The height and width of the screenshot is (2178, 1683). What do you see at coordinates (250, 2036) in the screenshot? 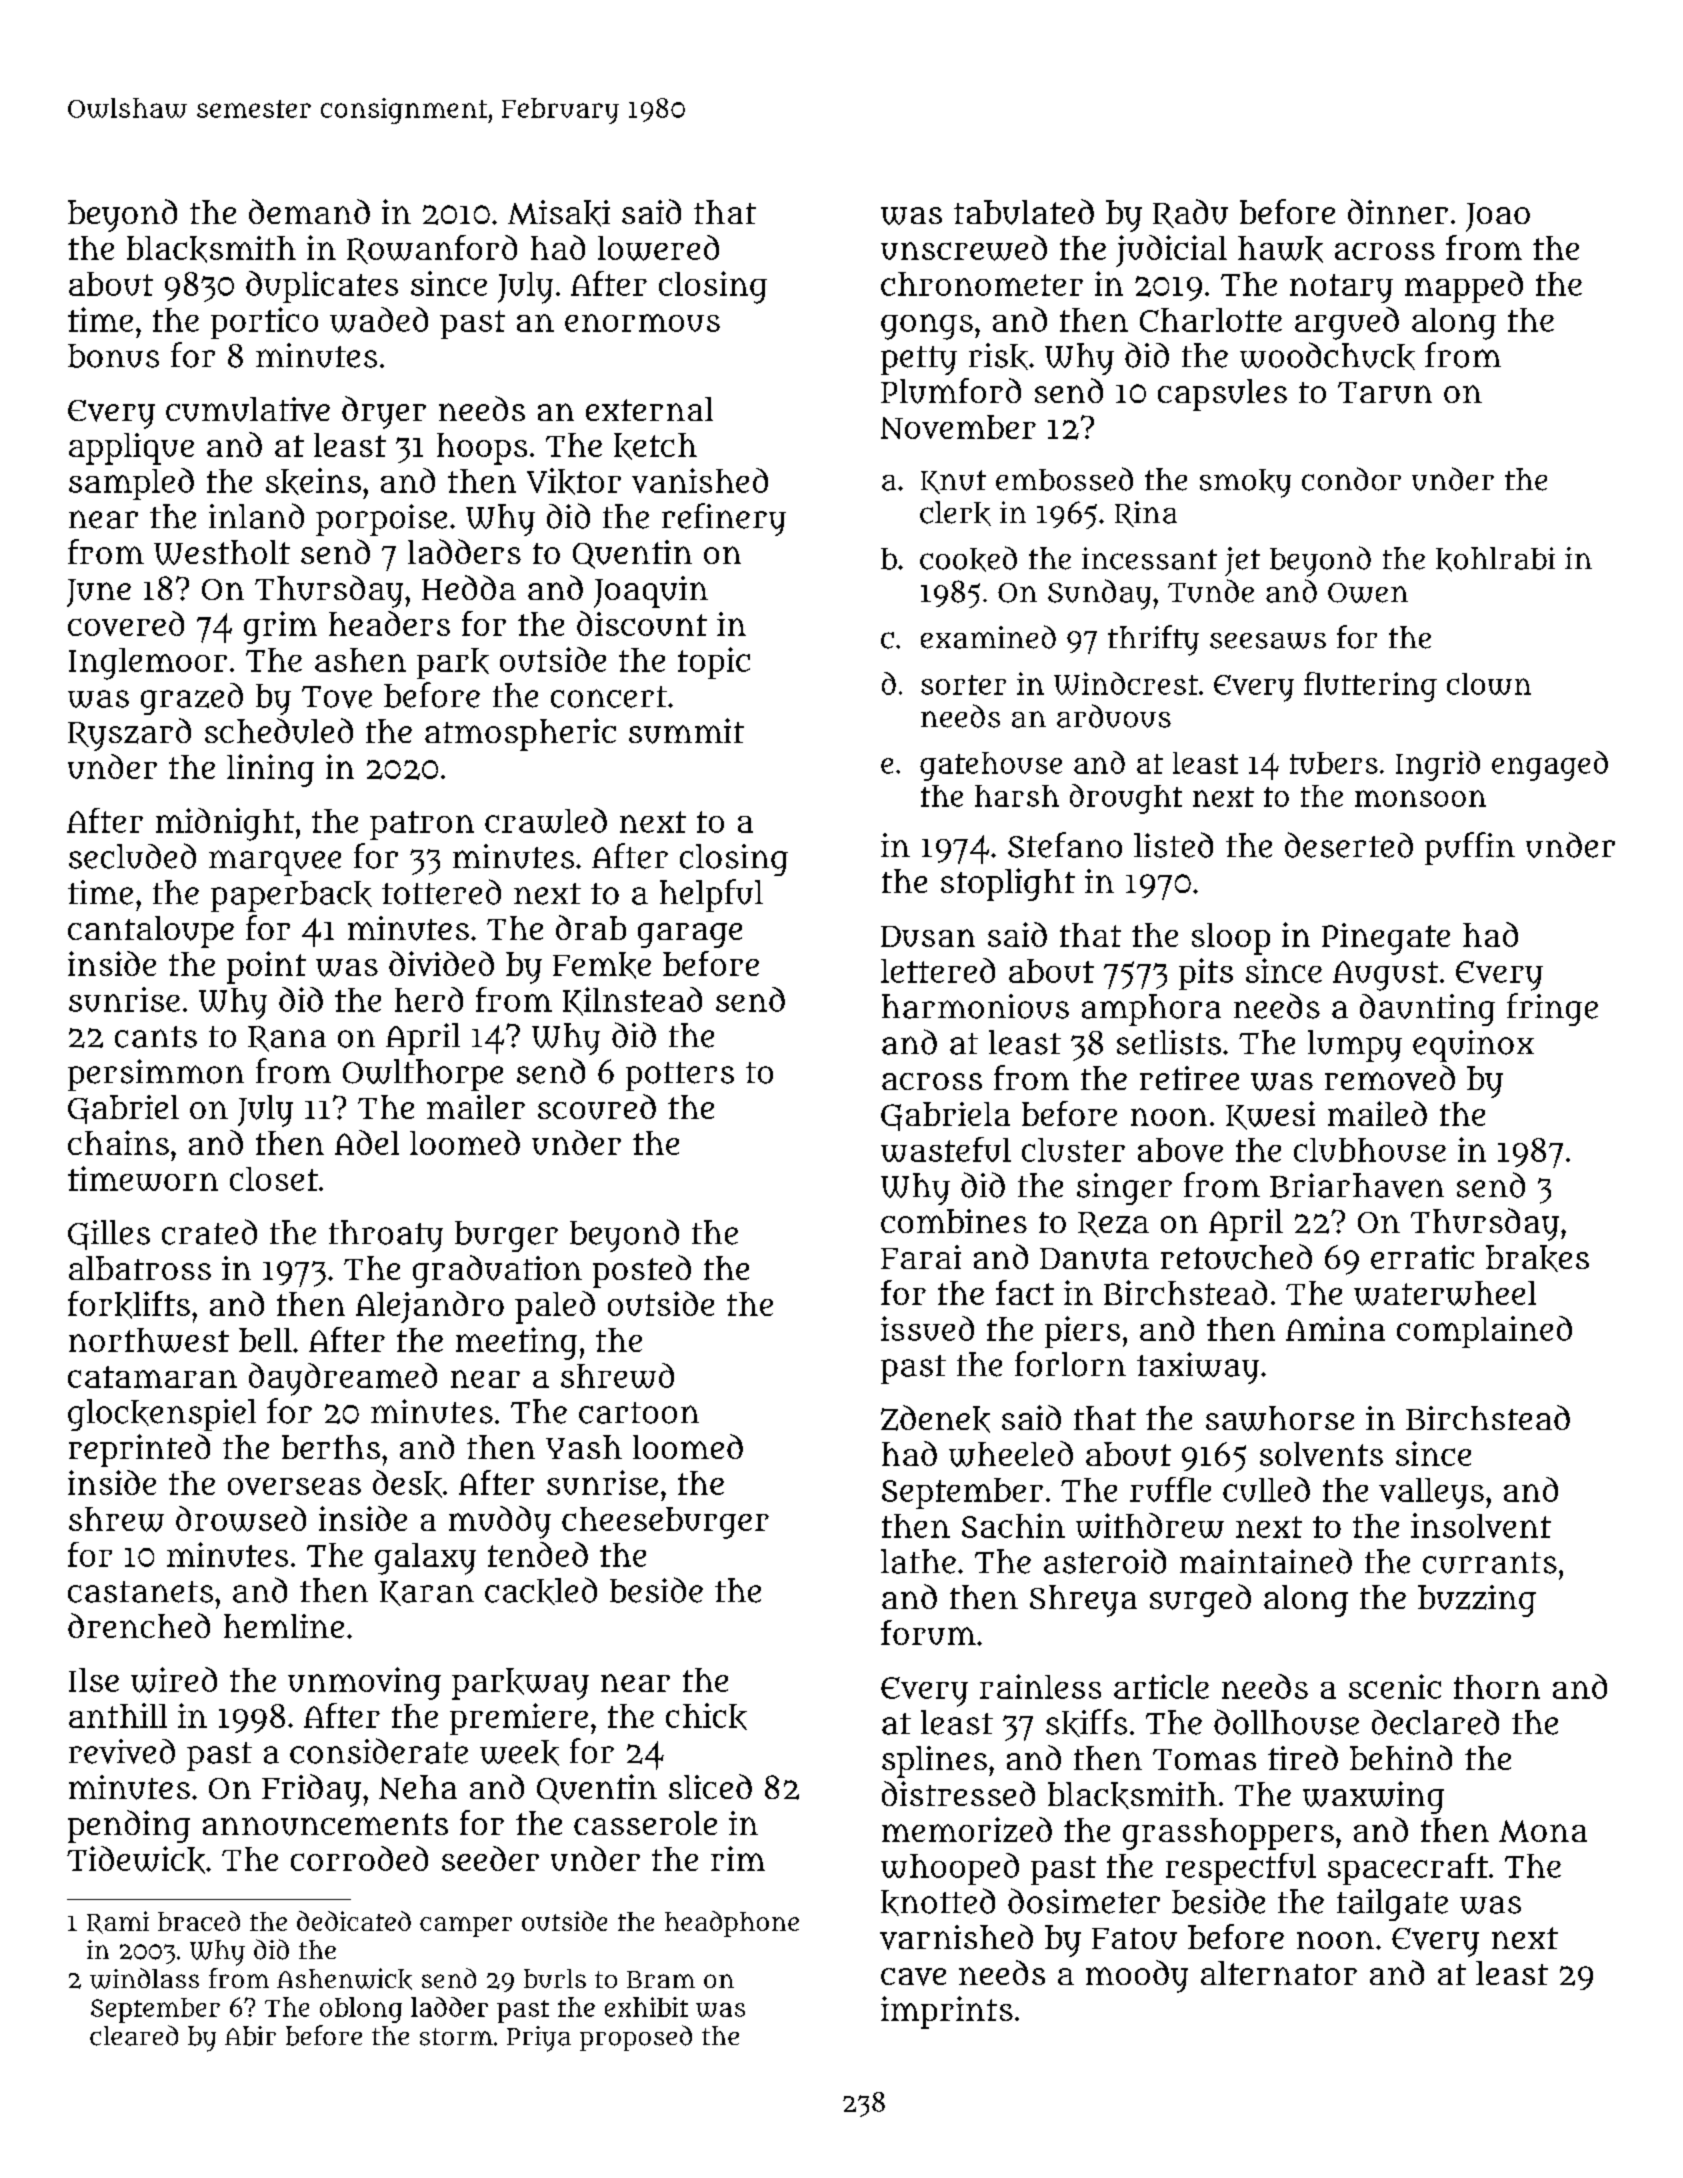
I see `Abir` at bounding box center [250, 2036].
